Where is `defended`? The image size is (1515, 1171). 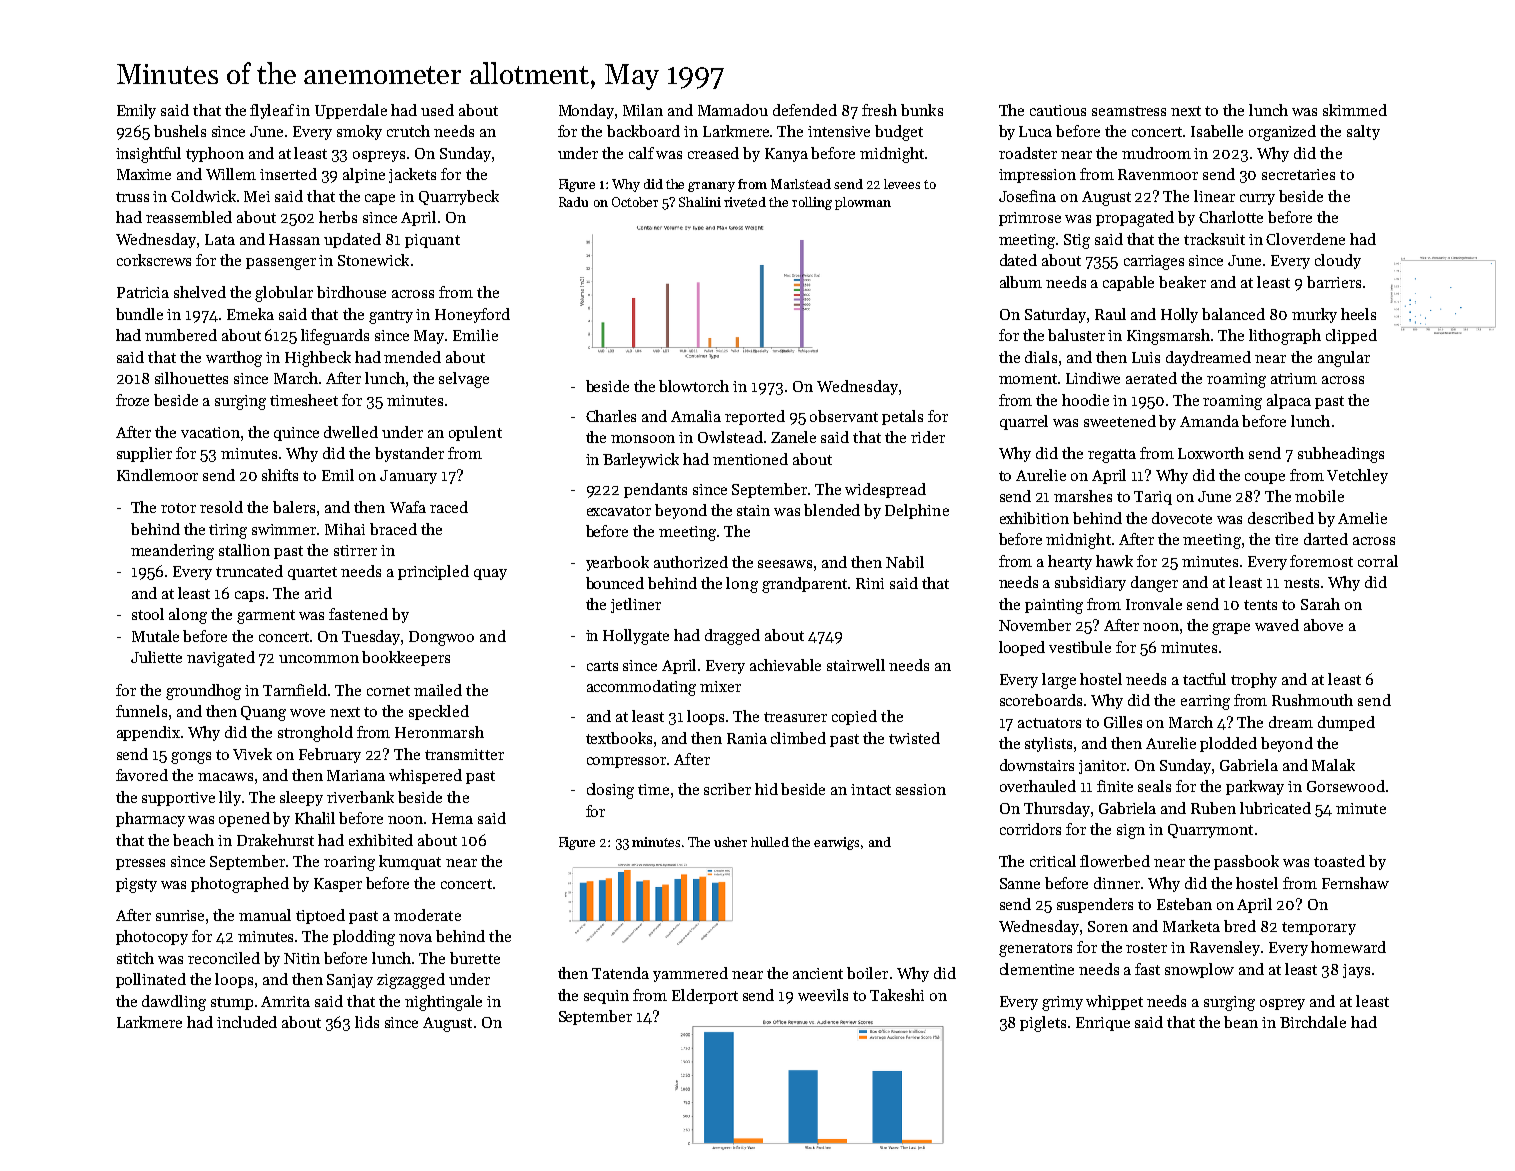 defended is located at coordinates (805, 110).
